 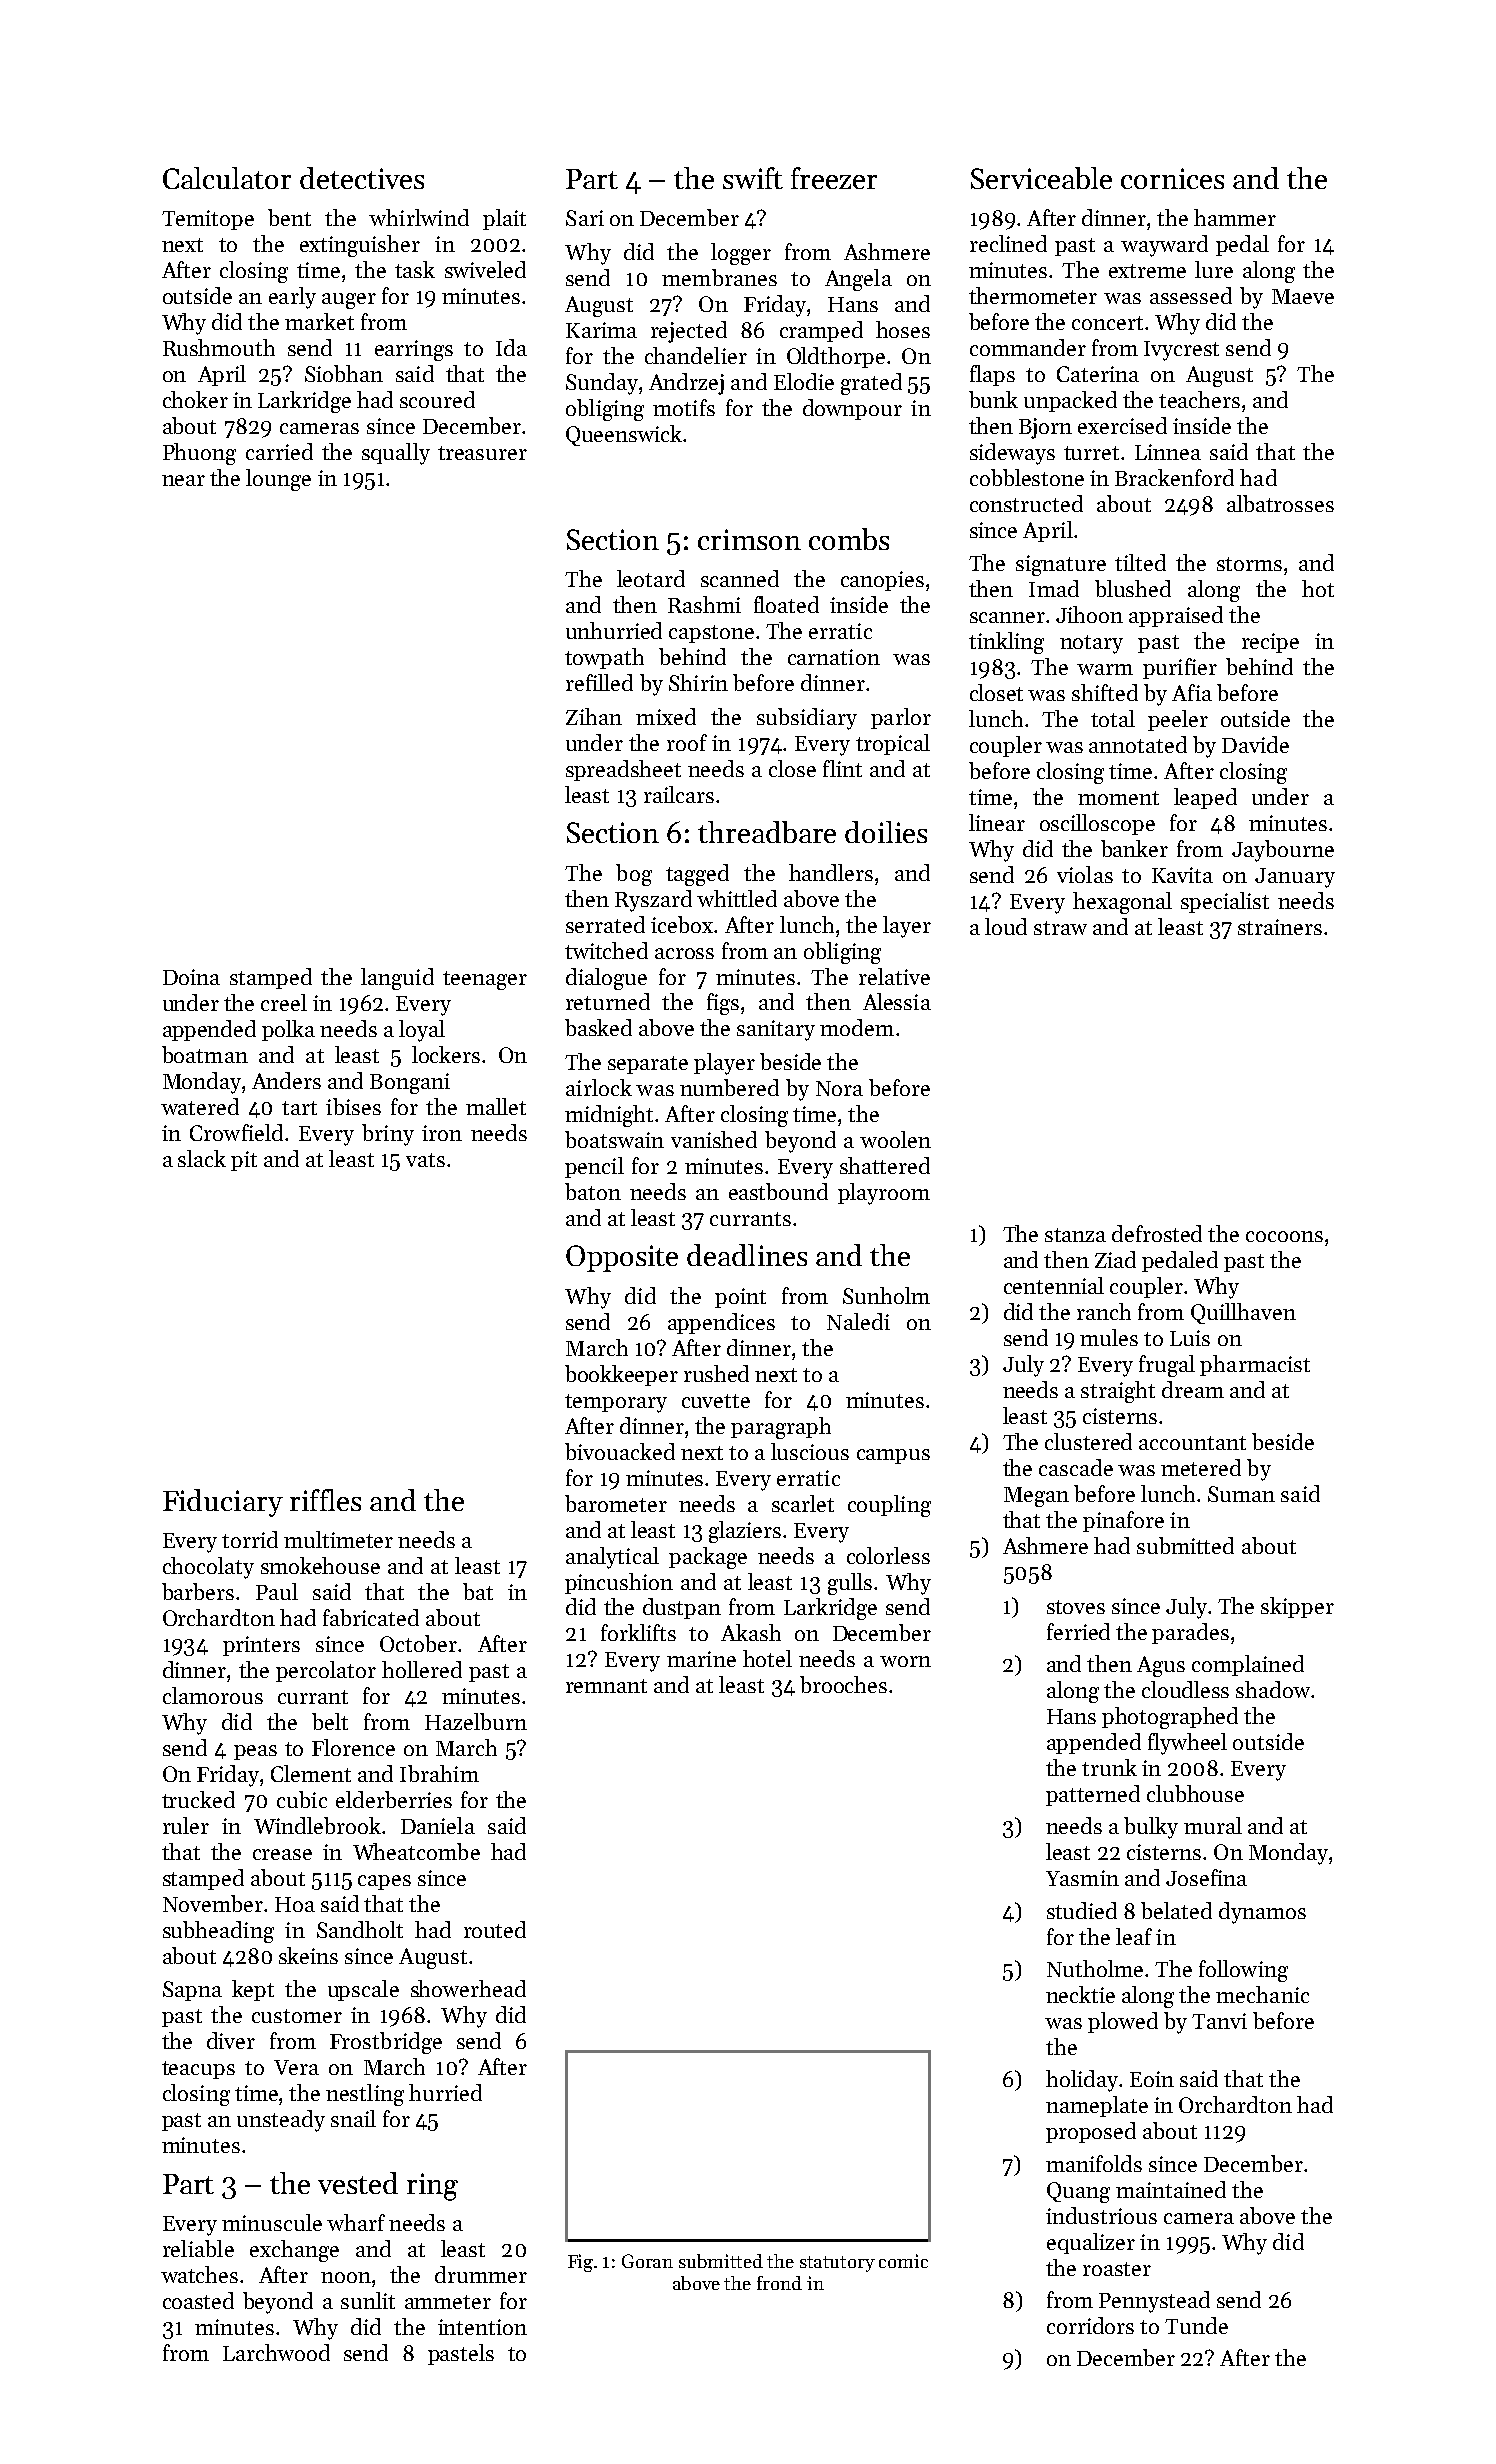 What do you see at coordinates (326, 1671) in the page?
I see `percolator` at bounding box center [326, 1671].
